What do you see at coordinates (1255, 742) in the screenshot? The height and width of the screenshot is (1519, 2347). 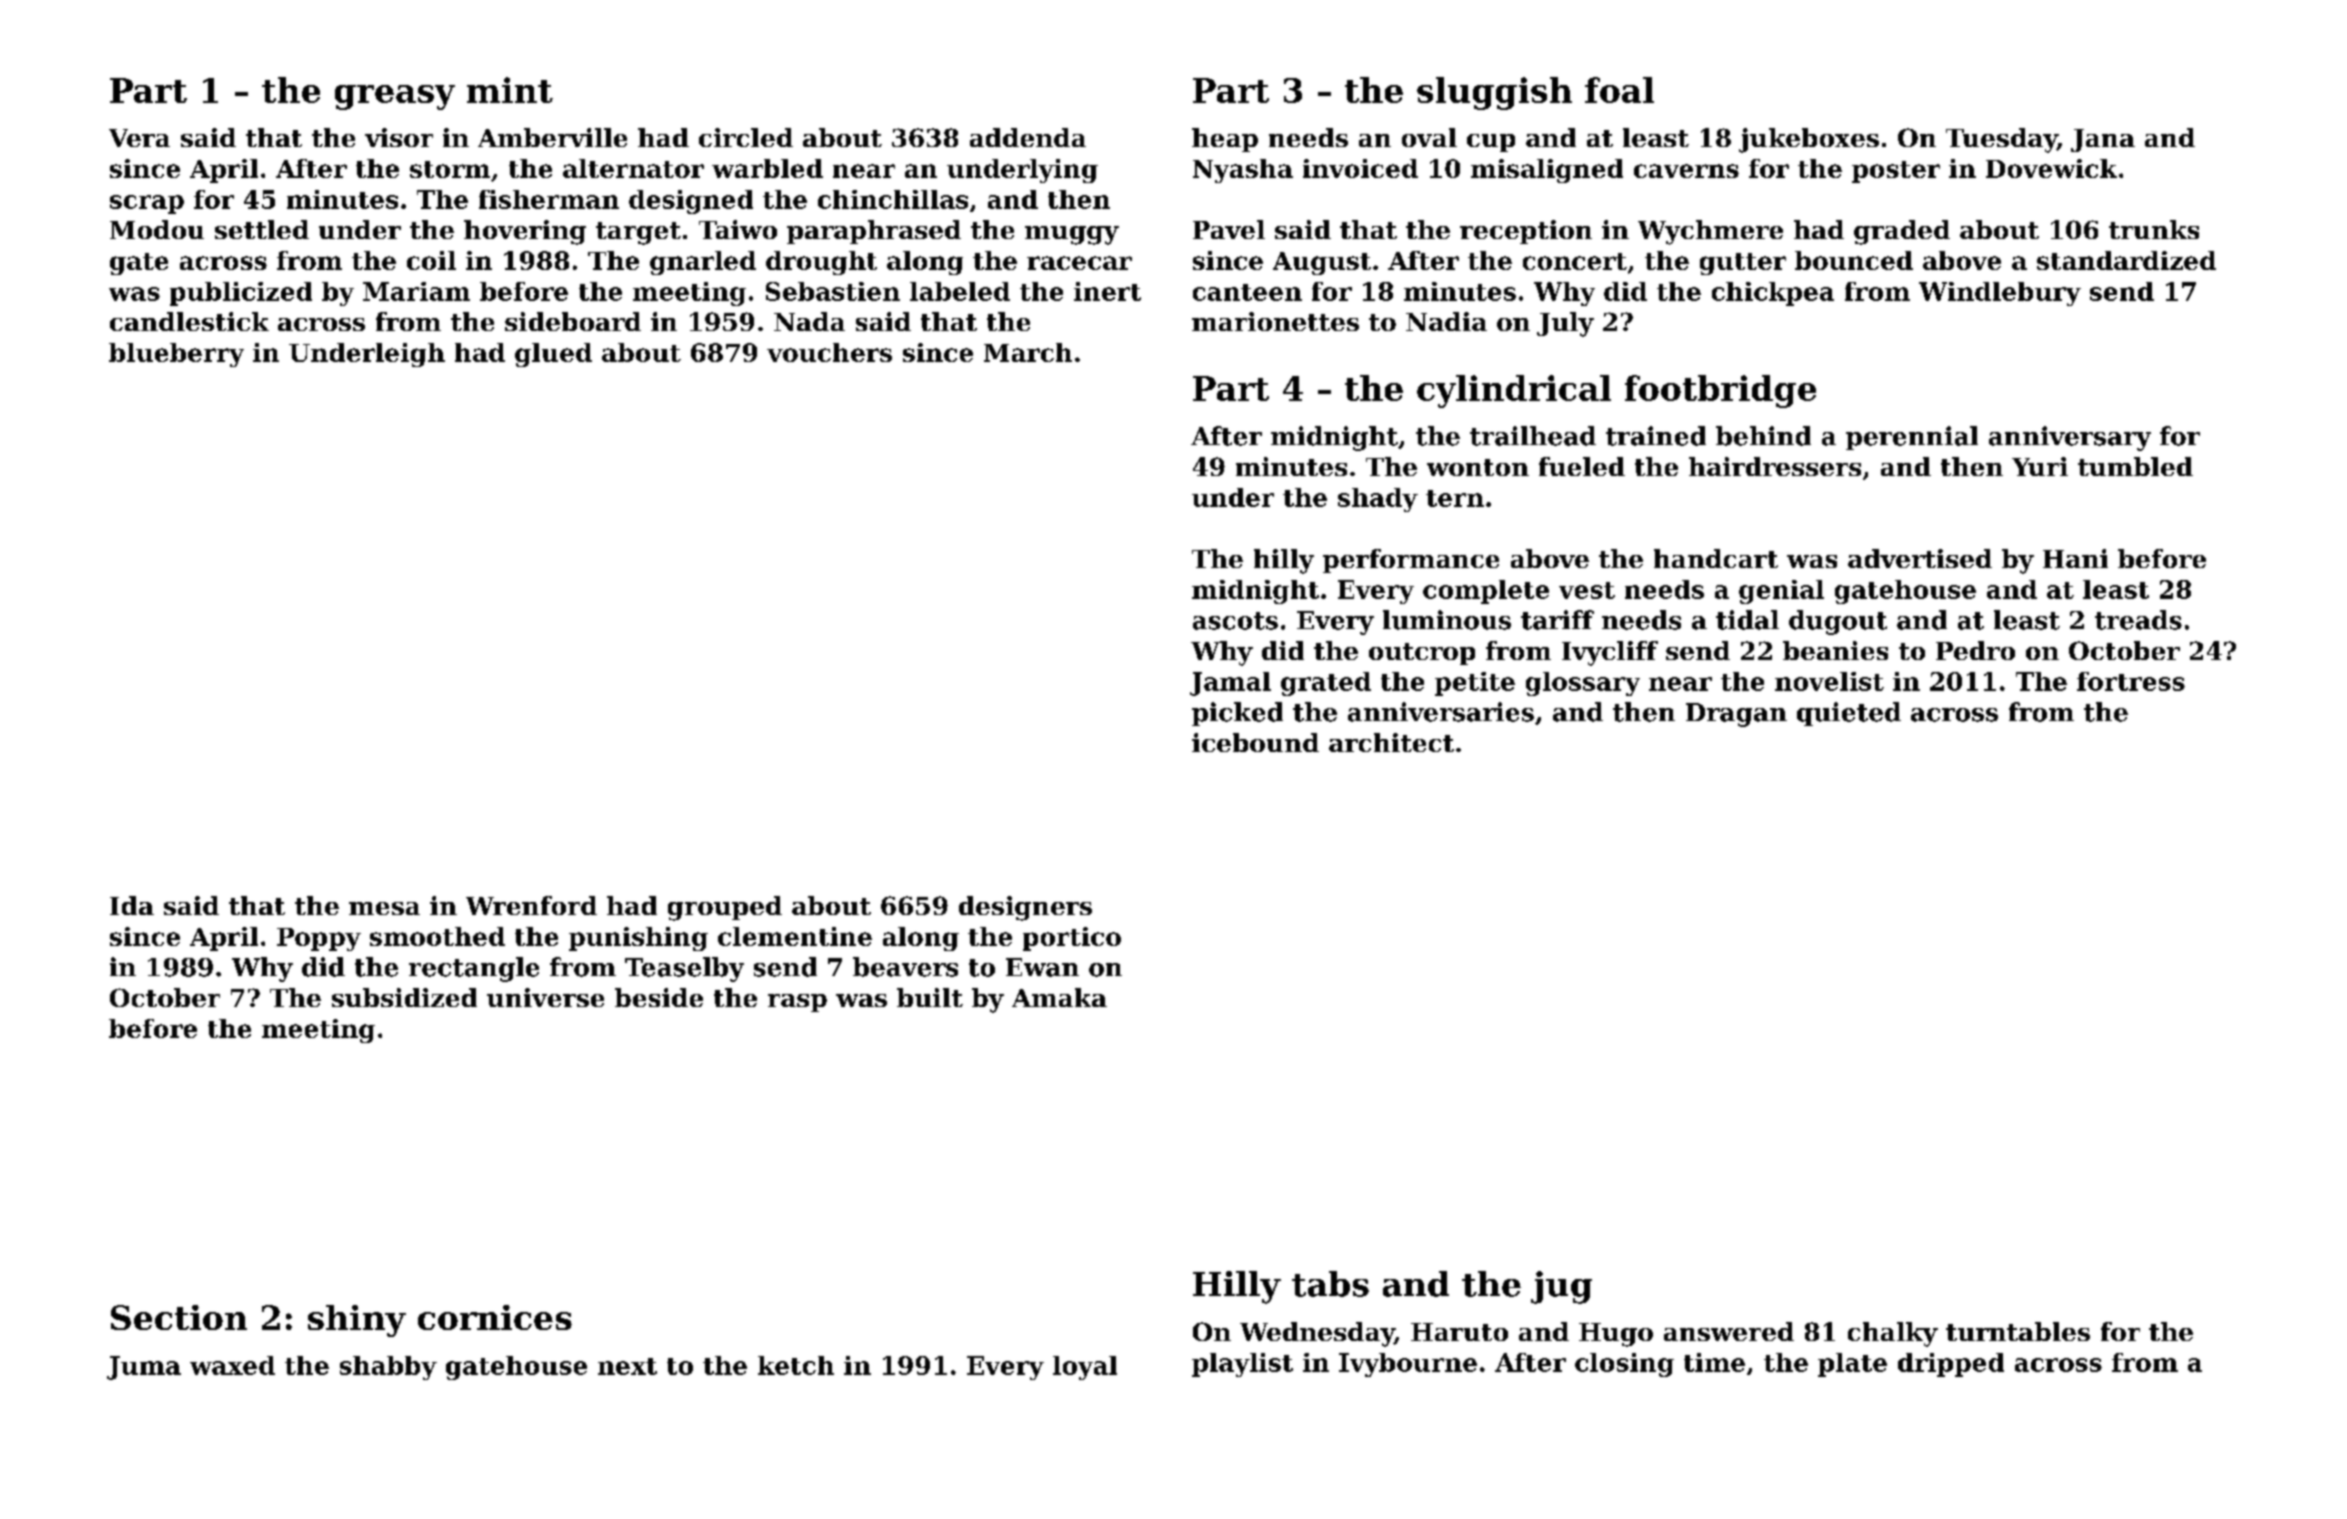 I see `icebound` at bounding box center [1255, 742].
